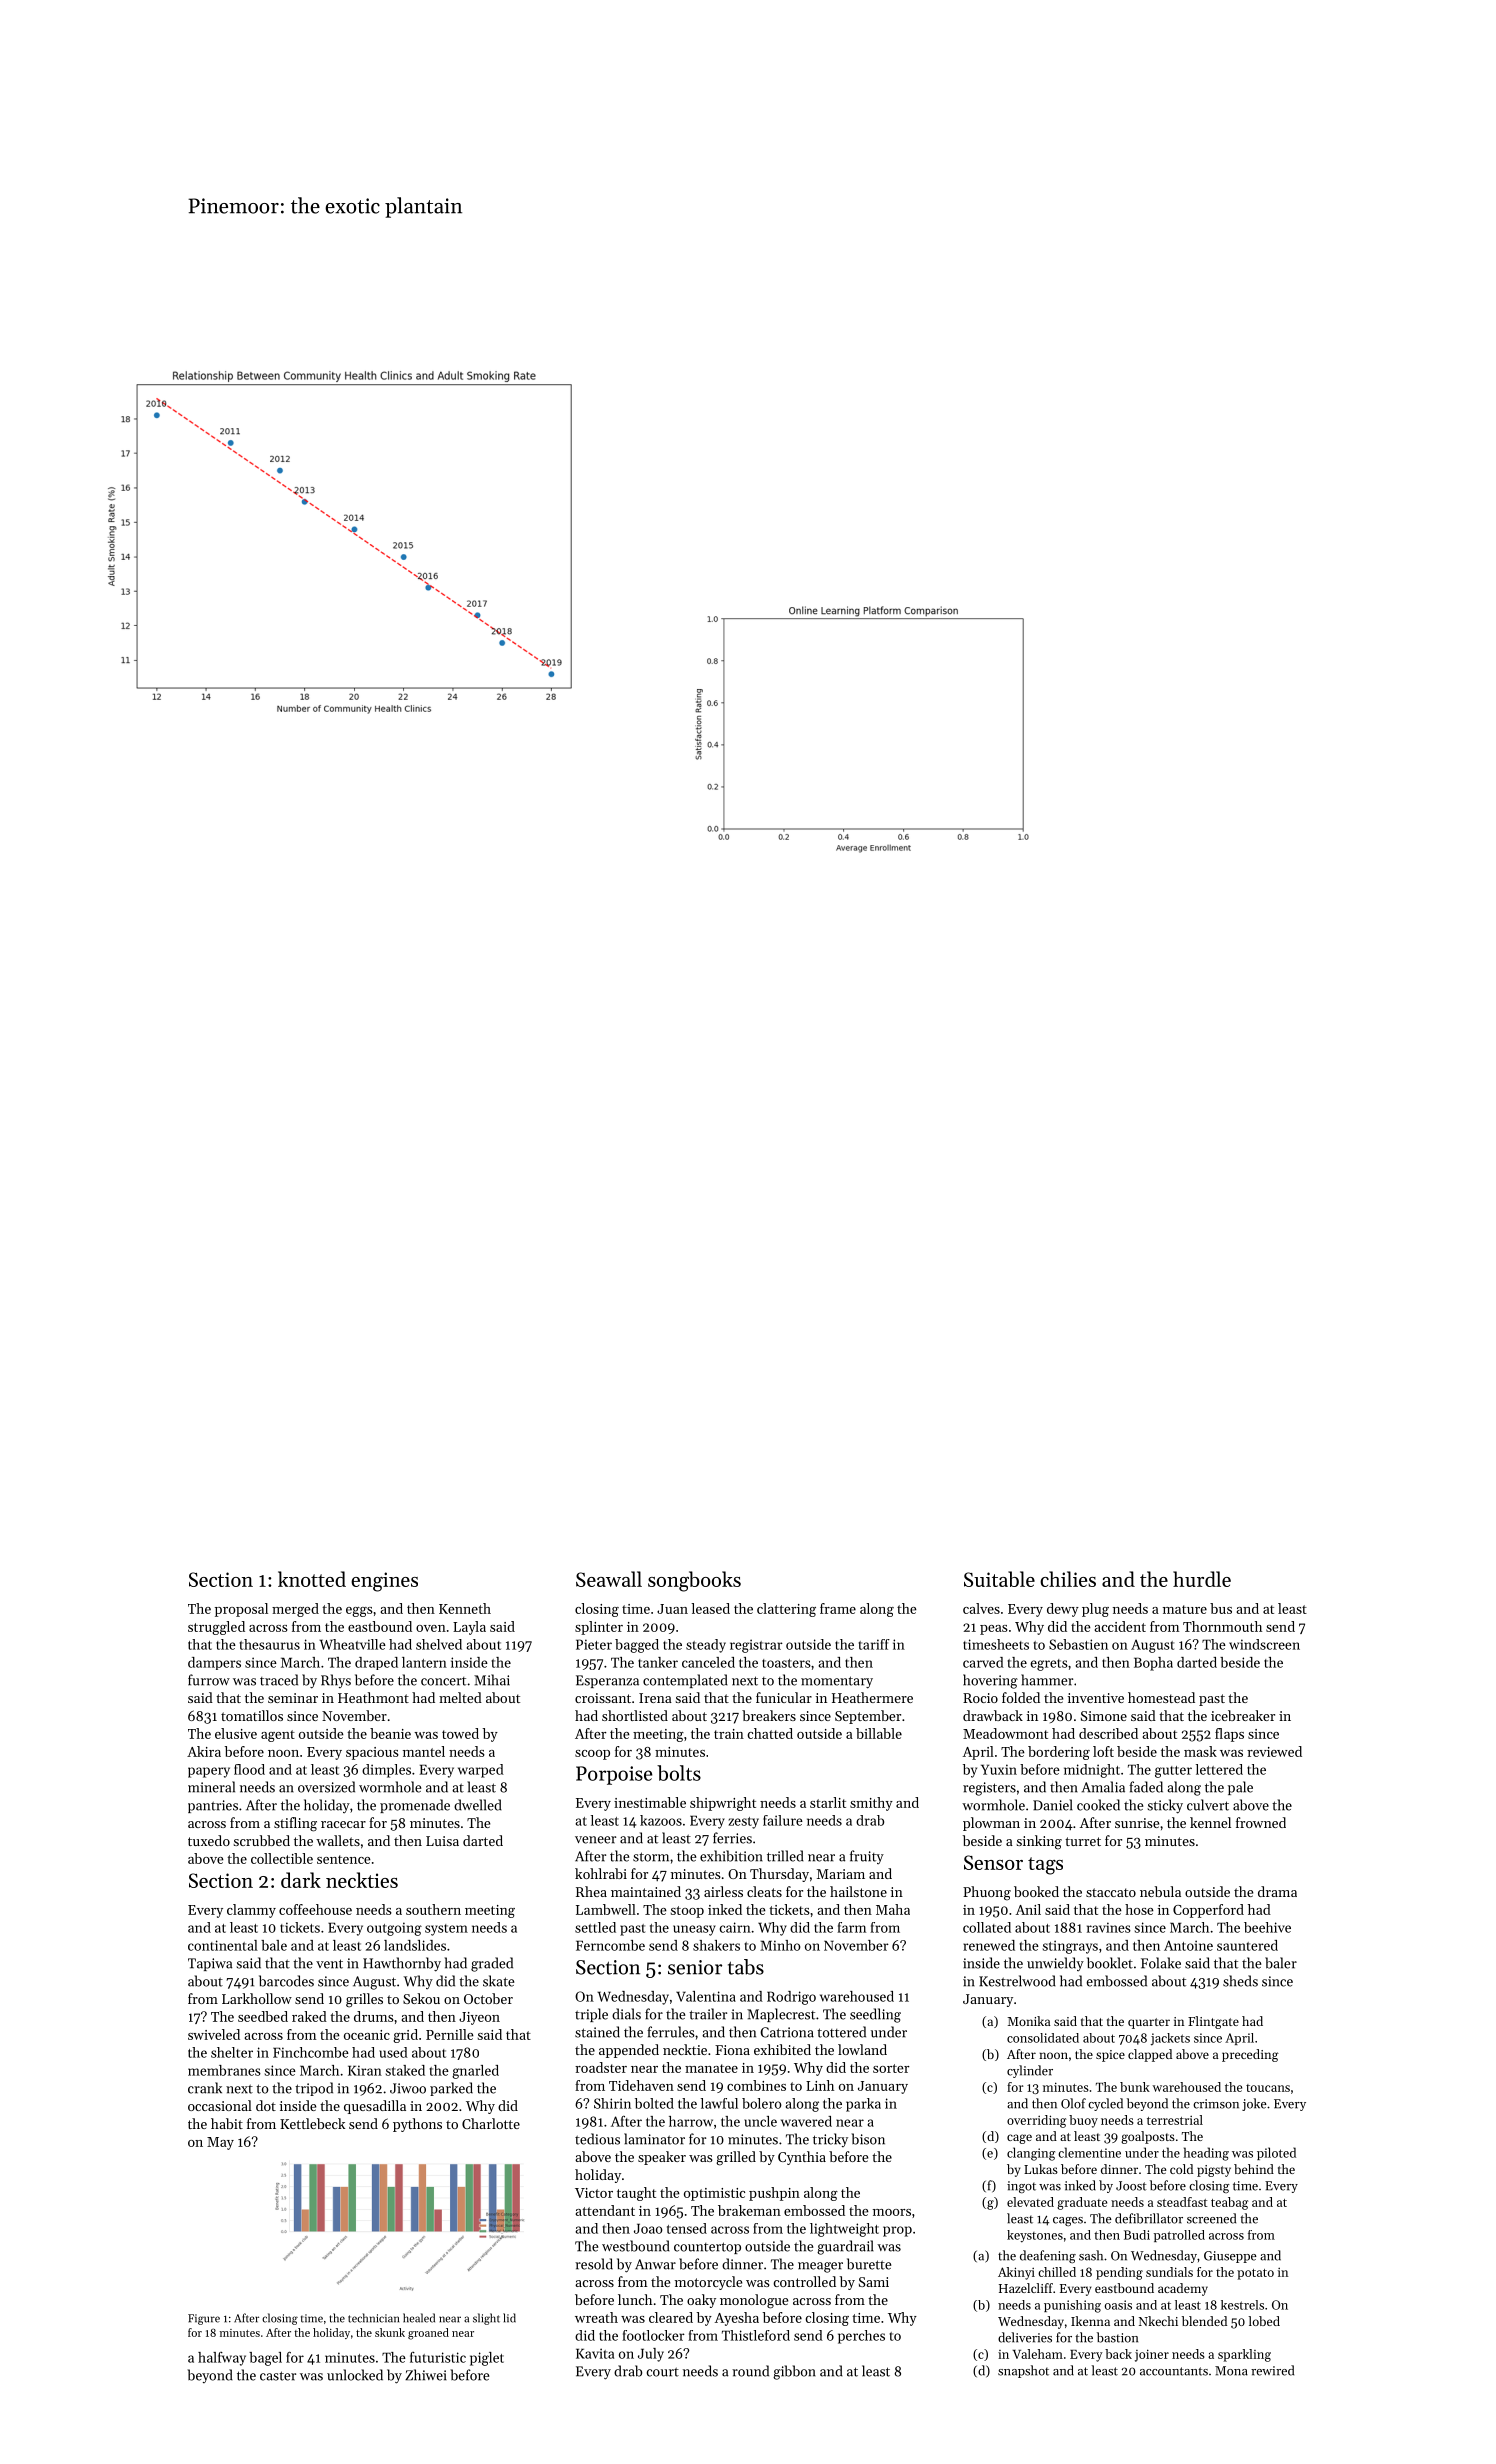  Describe the element at coordinates (204, 2319) in the screenshot. I see `Figure` at that location.
